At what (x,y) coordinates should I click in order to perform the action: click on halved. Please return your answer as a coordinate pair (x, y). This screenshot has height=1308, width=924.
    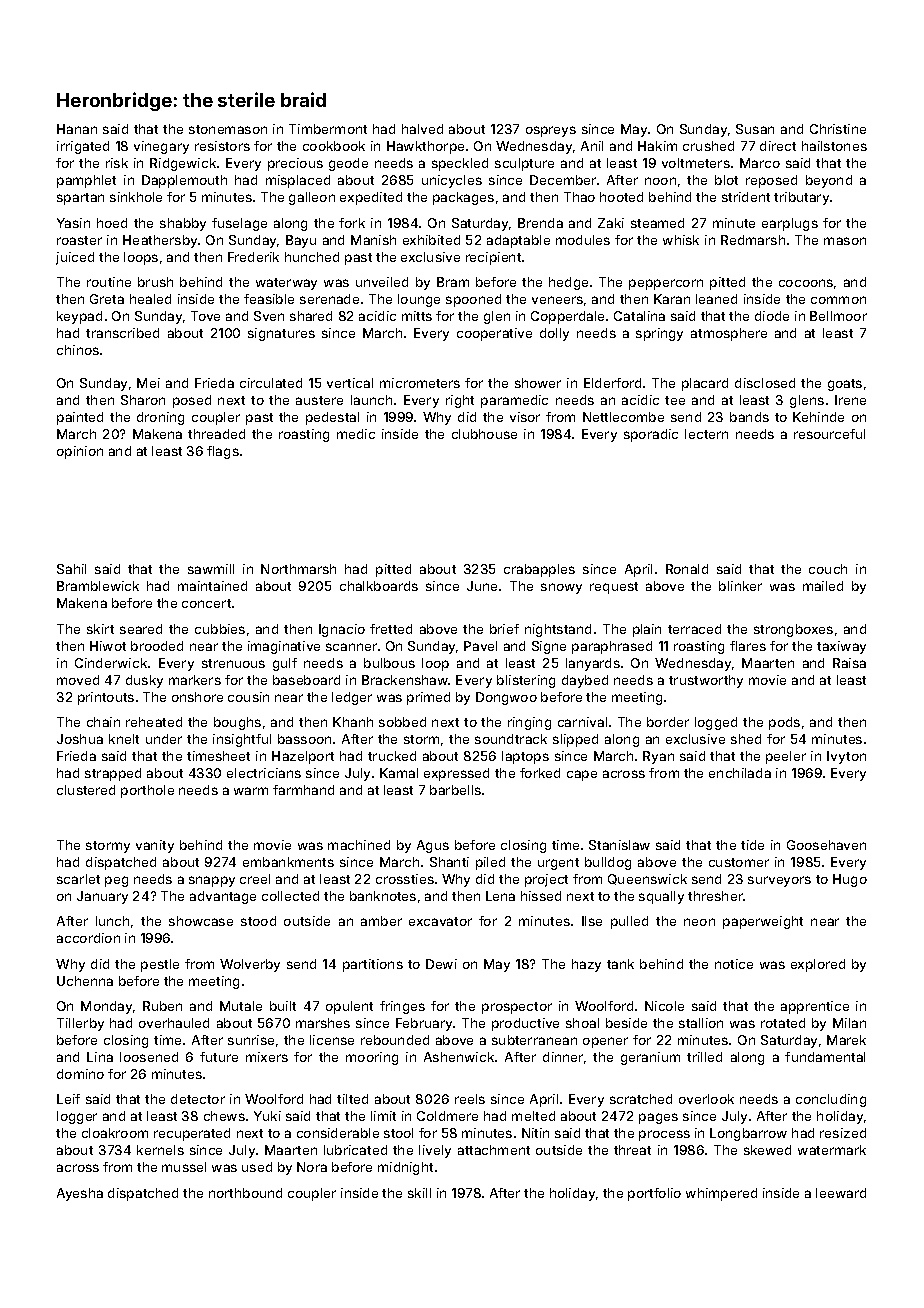
    Looking at the image, I should click on (422, 129).
